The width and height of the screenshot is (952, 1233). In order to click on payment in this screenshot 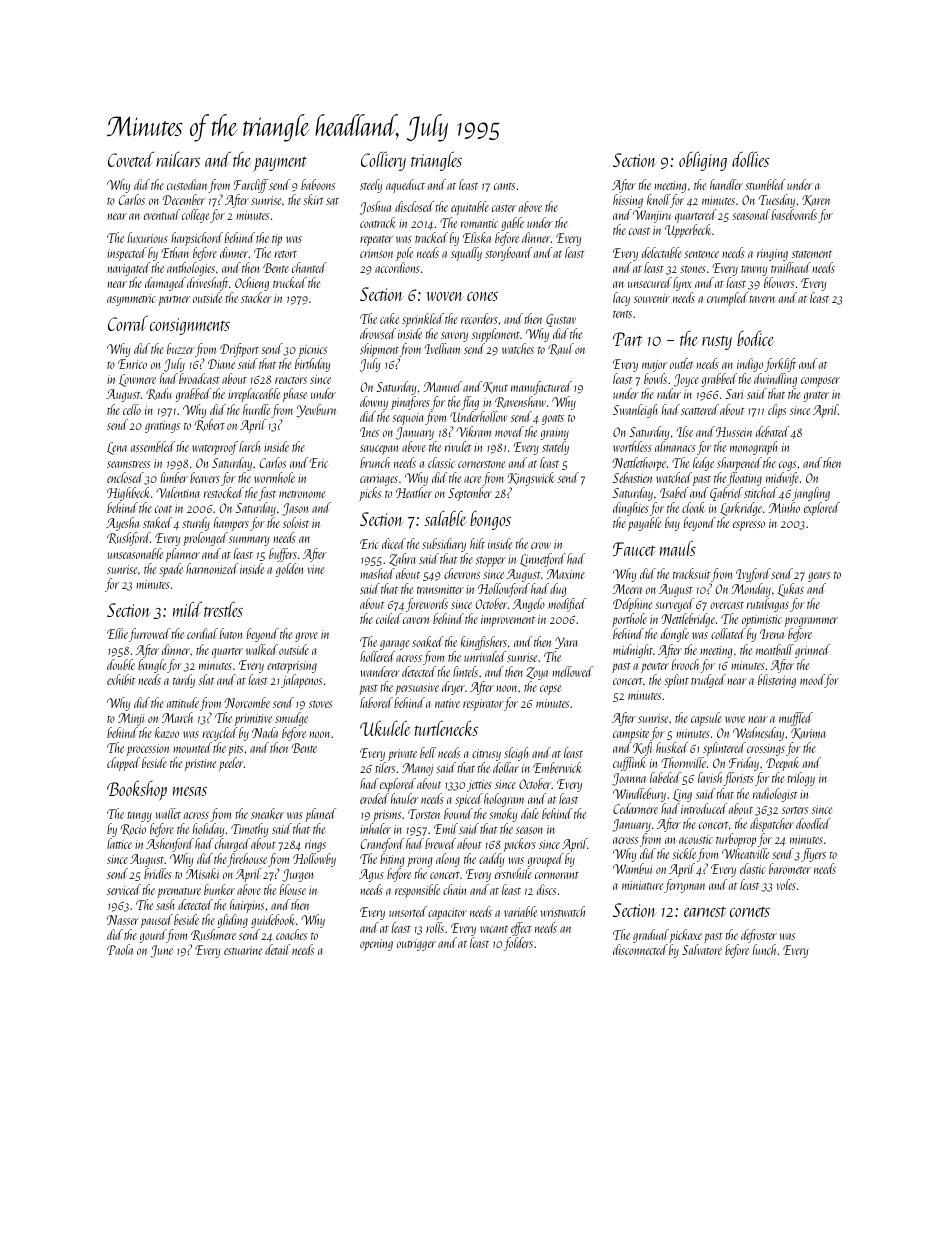, I will do `click(280, 164)`.
